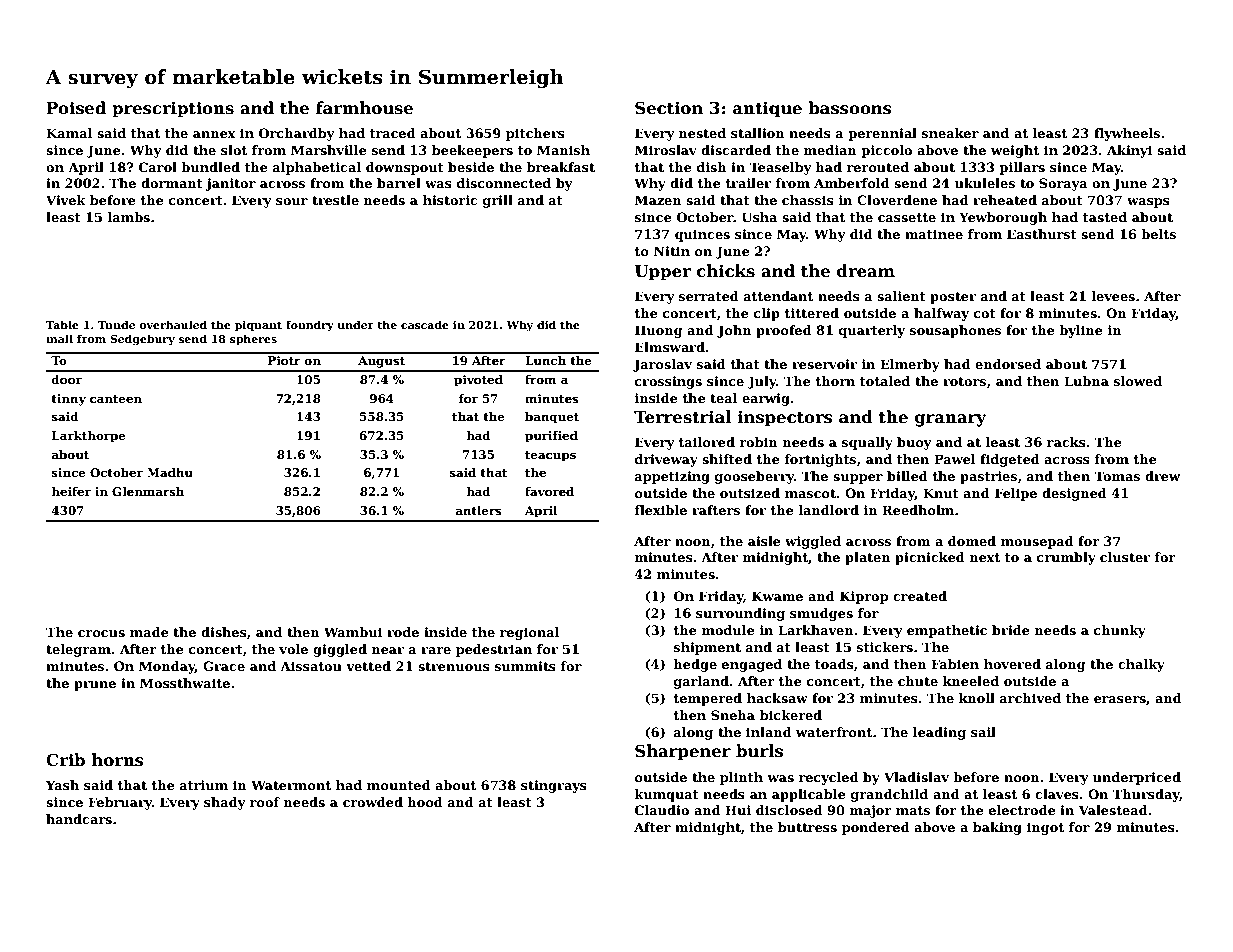  I want to click on outsized, so click(750, 493).
